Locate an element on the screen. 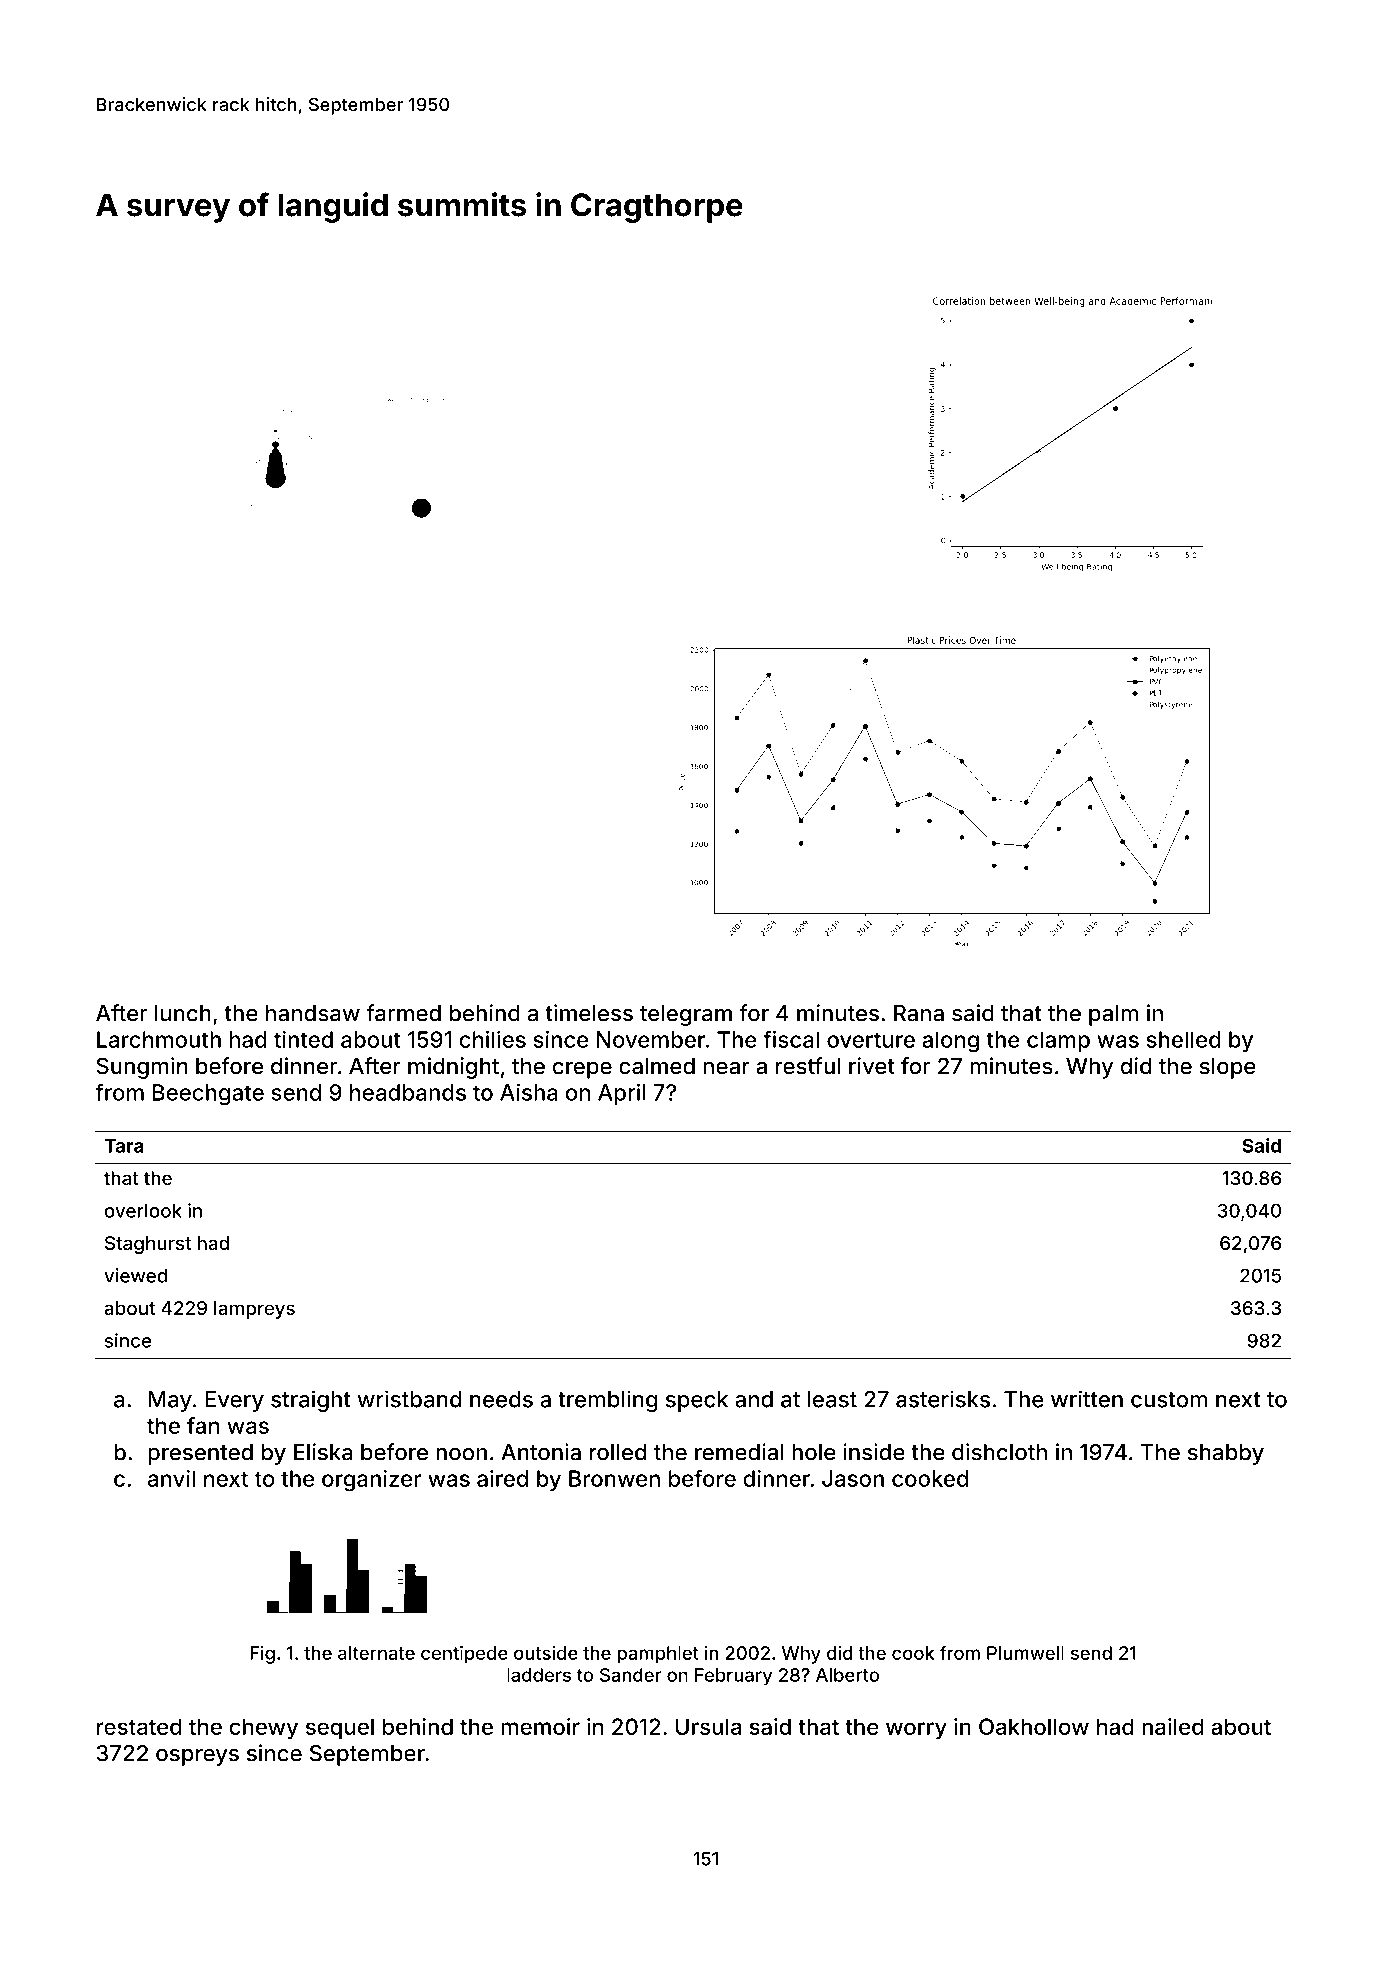 The height and width of the screenshot is (1969, 1386). wristband is located at coordinates (409, 1399).
